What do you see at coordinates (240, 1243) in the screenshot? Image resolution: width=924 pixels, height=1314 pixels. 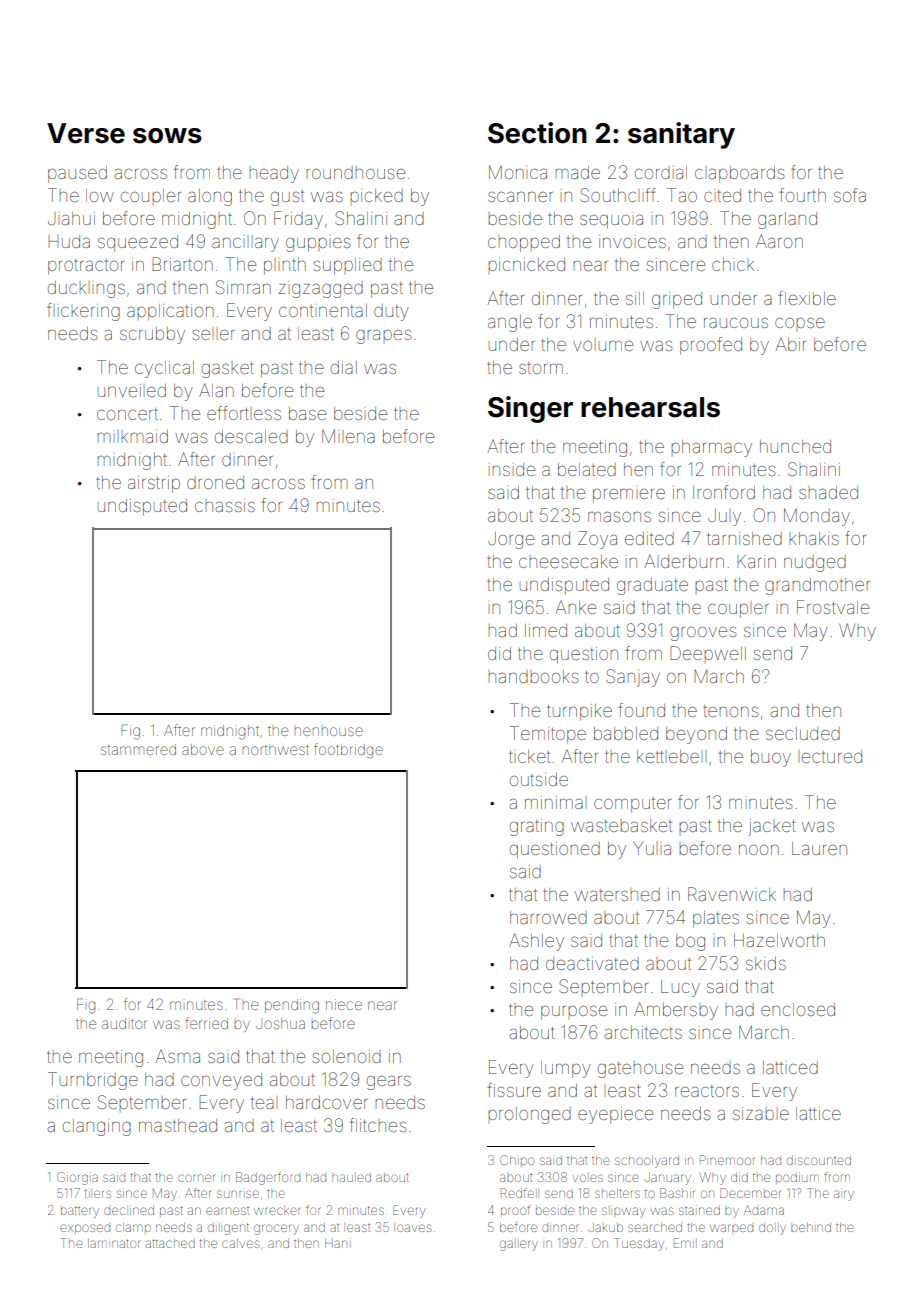 I see `calves` at bounding box center [240, 1243].
